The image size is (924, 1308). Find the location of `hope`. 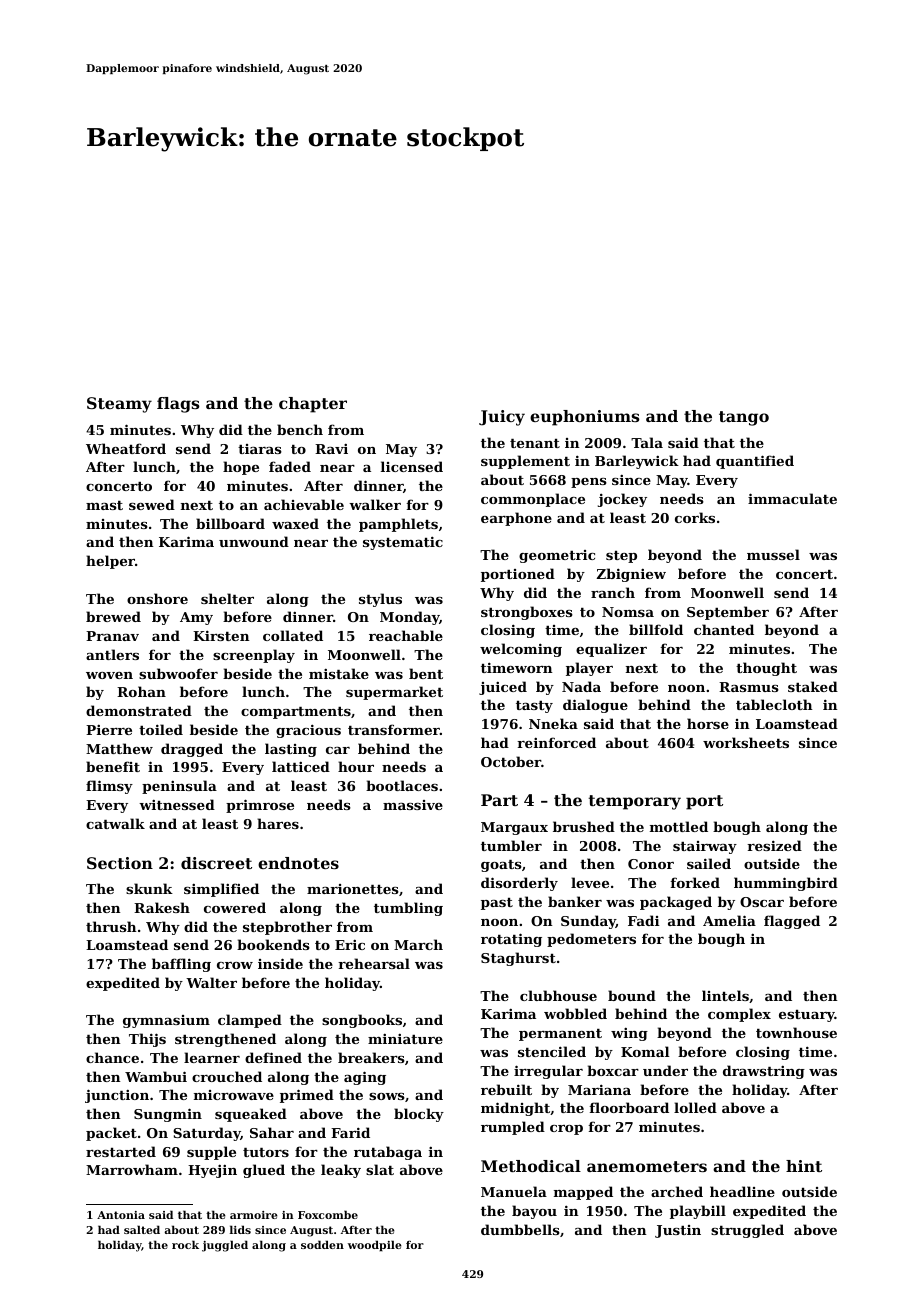

hope is located at coordinates (241, 468).
